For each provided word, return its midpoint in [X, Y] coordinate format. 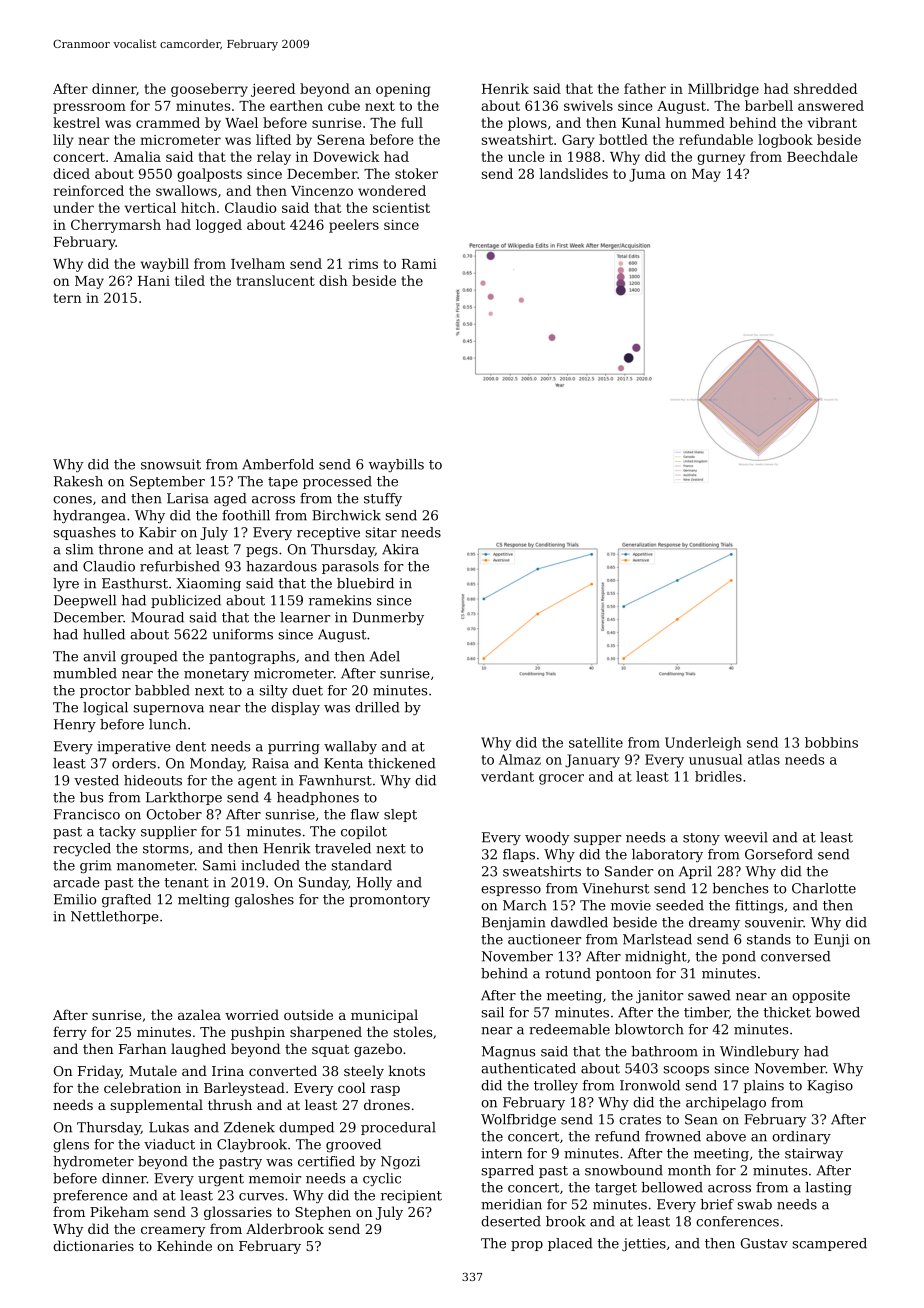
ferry [70, 1033]
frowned [673, 1136]
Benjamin [514, 923]
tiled [190, 280]
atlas [764, 759]
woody [547, 839]
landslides [573, 173]
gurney [721, 159]
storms [166, 849]
